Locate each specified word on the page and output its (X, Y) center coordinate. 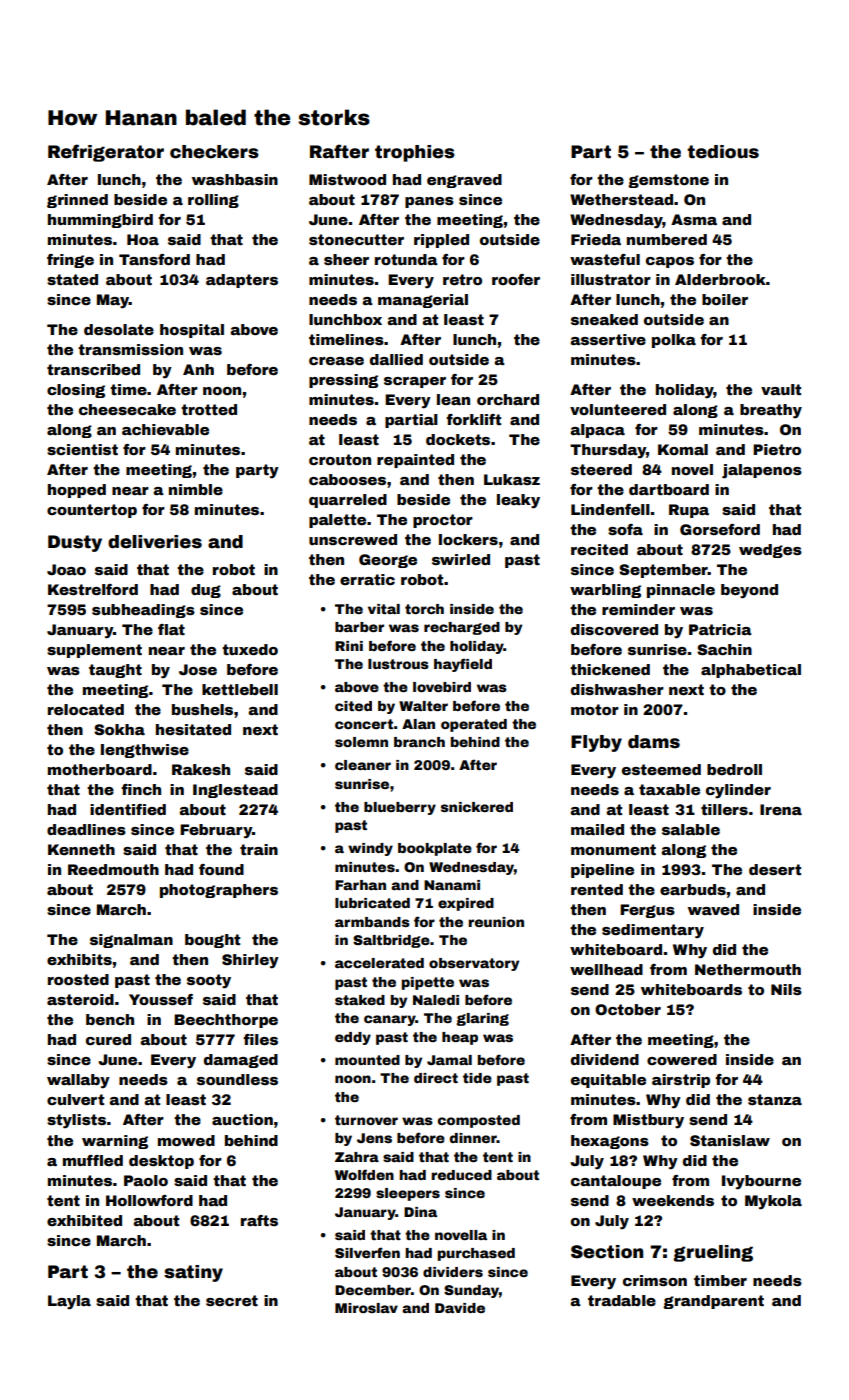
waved (713, 909)
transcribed (93, 369)
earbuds (693, 889)
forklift (473, 419)
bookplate (435, 849)
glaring (482, 1019)
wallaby (78, 1081)
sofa (625, 529)
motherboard (100, 769)
